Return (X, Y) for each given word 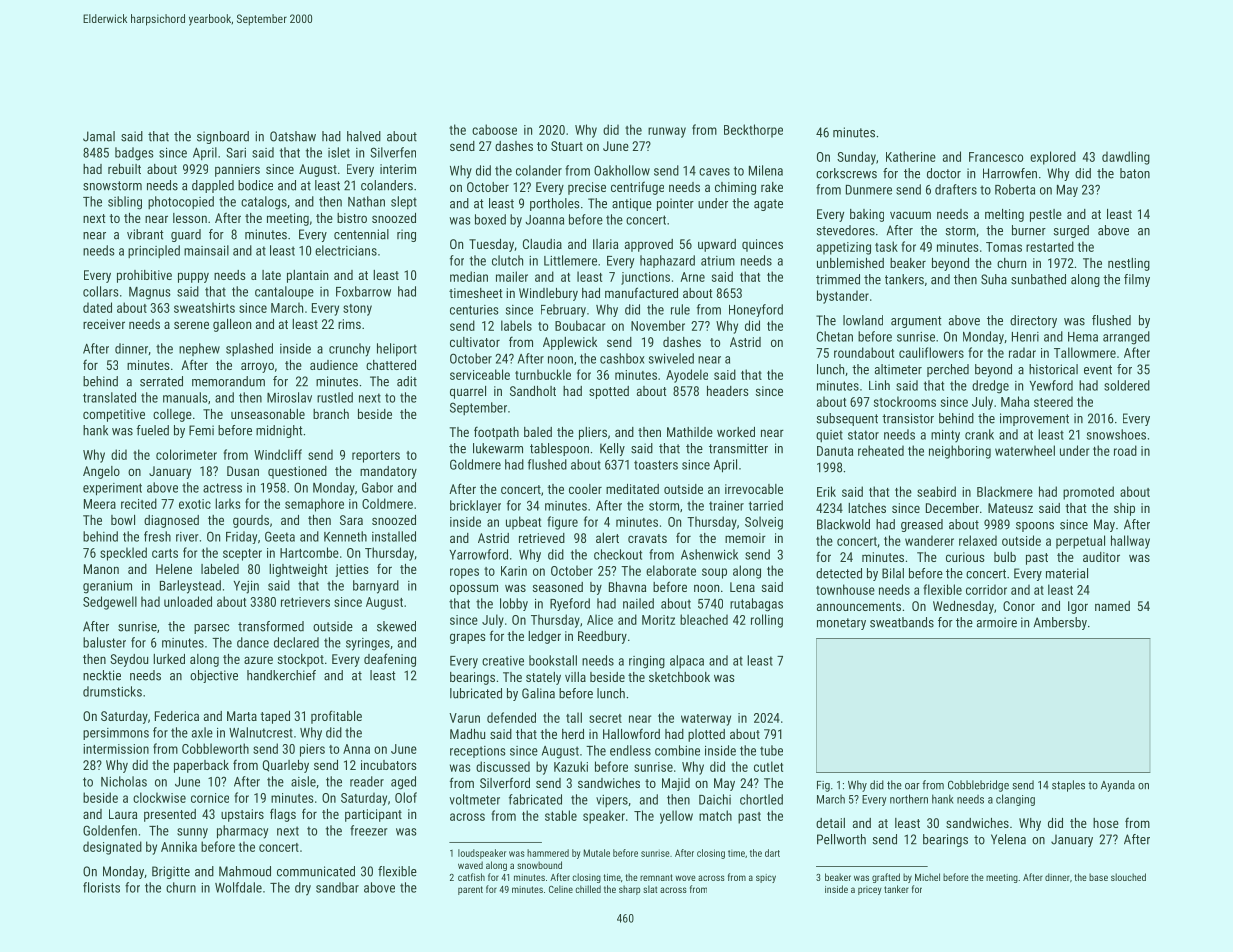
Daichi (715, 799)
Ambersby (1060, 623)
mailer (512, 276)
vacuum (910, 215)
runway (667, 132)
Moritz (658, 620)
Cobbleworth (215, 748)
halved (364, 136)
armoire (997, 622)
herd (573, 734)
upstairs (242, 815)
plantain (307, 276)
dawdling (1126, 158)
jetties (351, 570)
